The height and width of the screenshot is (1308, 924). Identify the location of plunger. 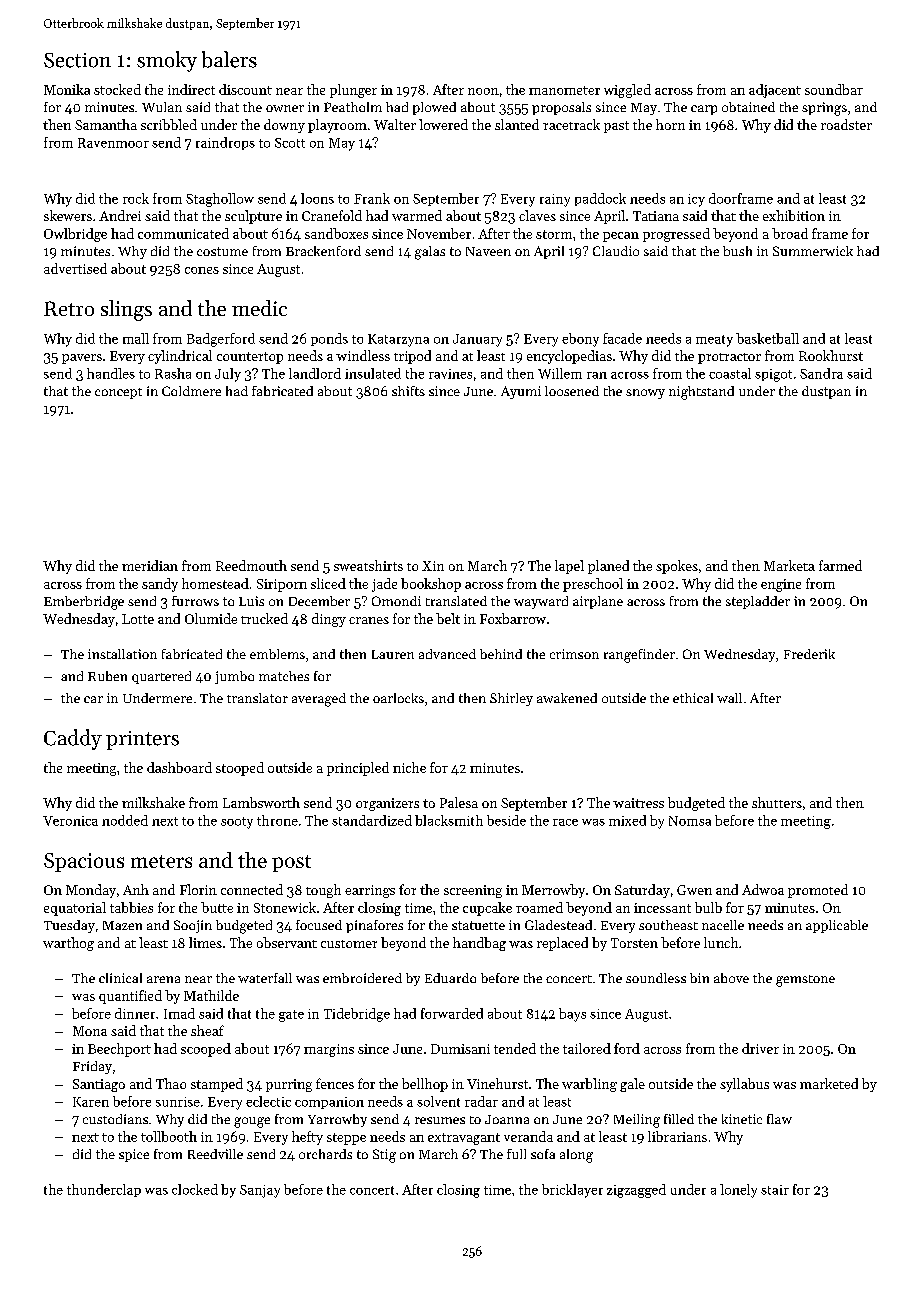
(353, 91).
